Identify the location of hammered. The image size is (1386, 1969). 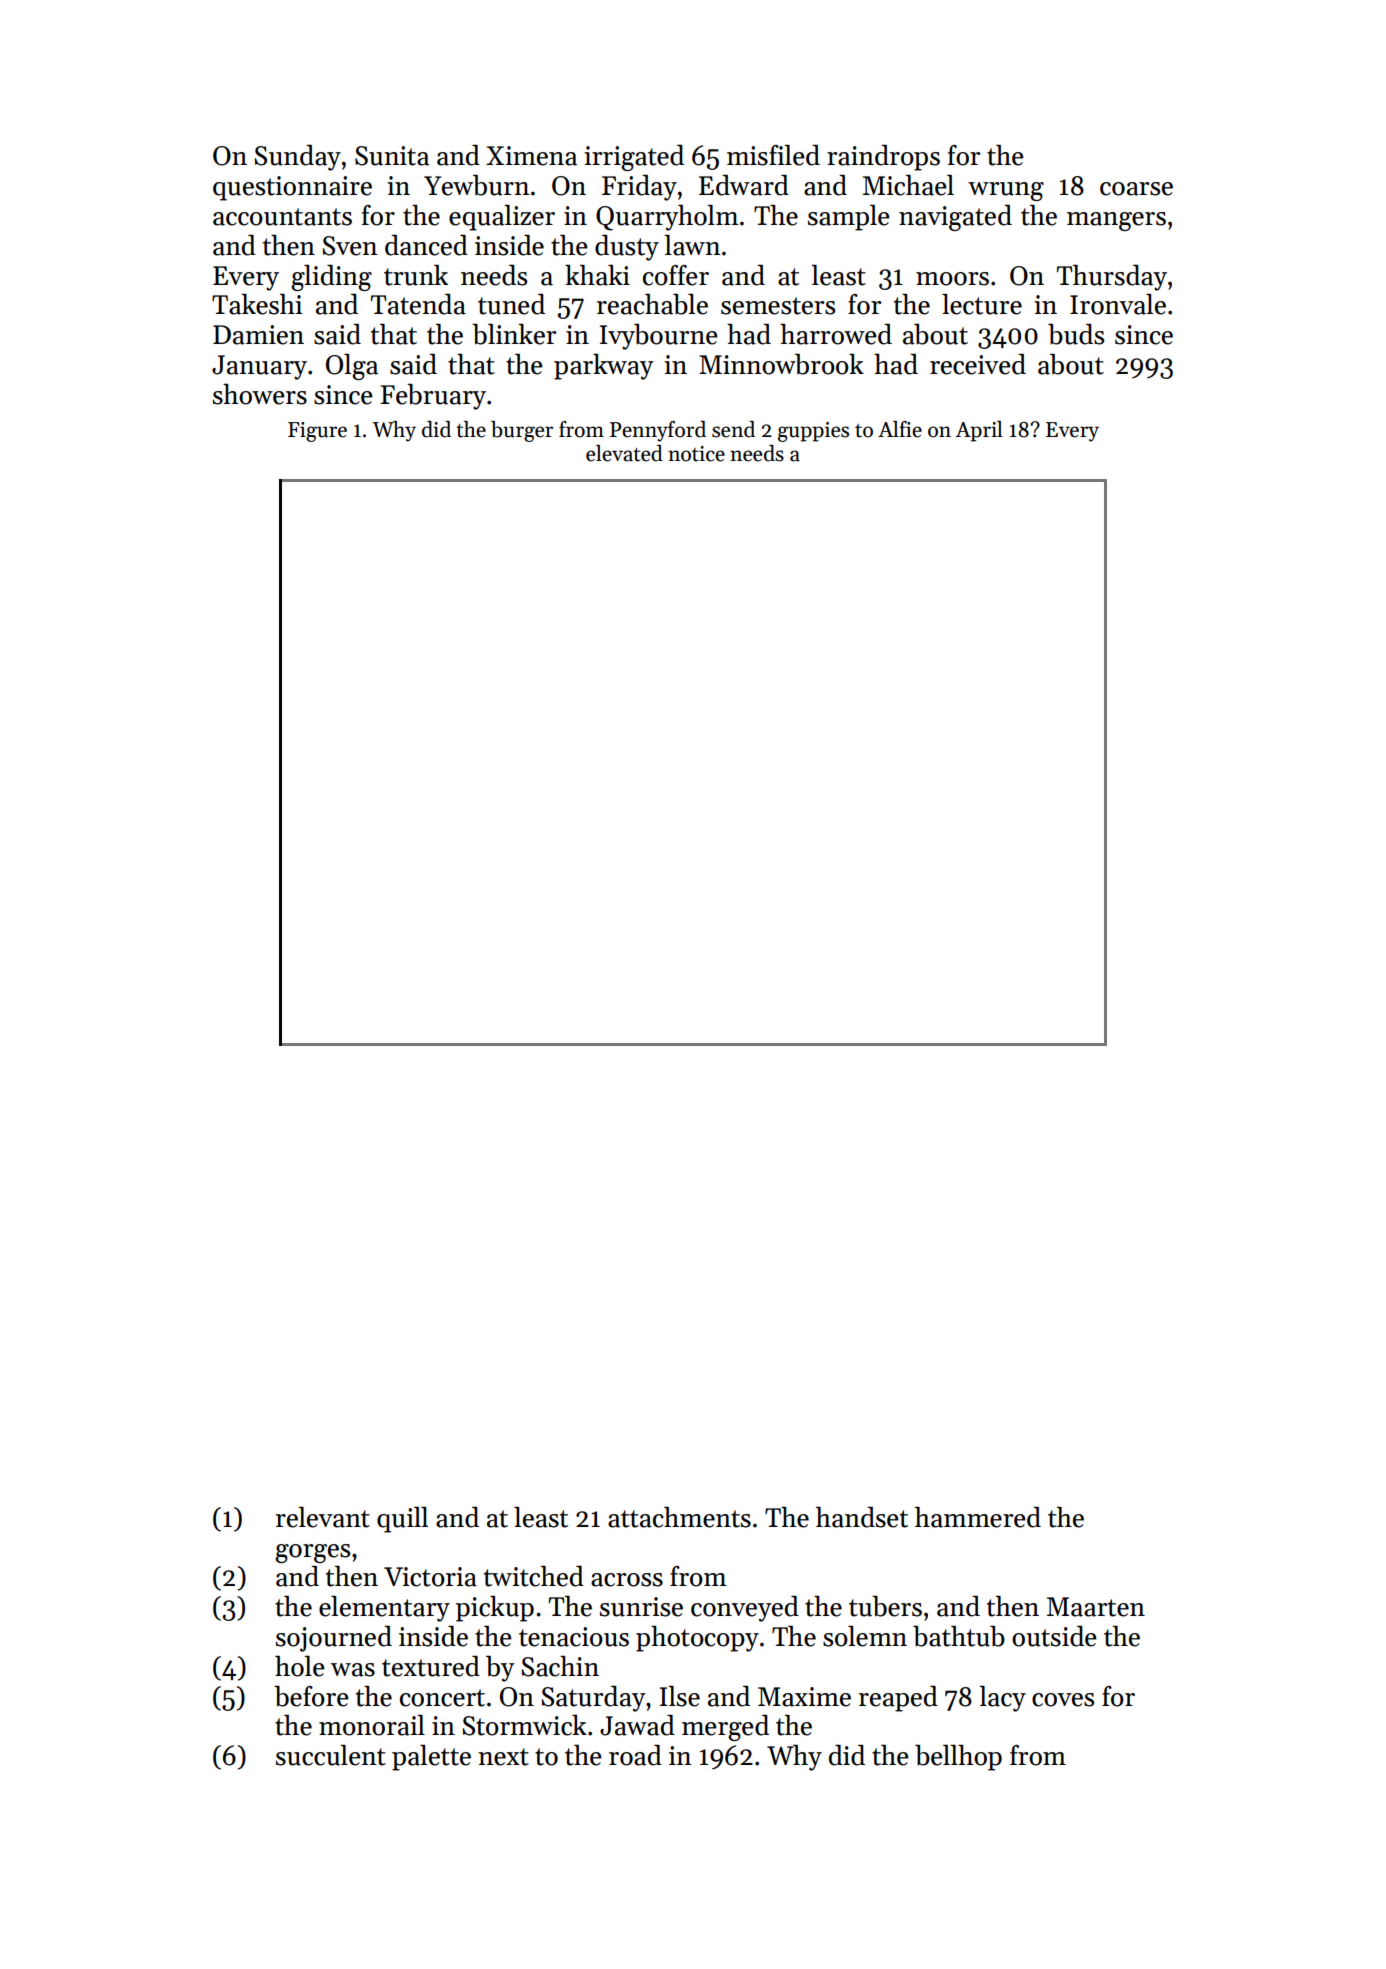
(978, 1517).
